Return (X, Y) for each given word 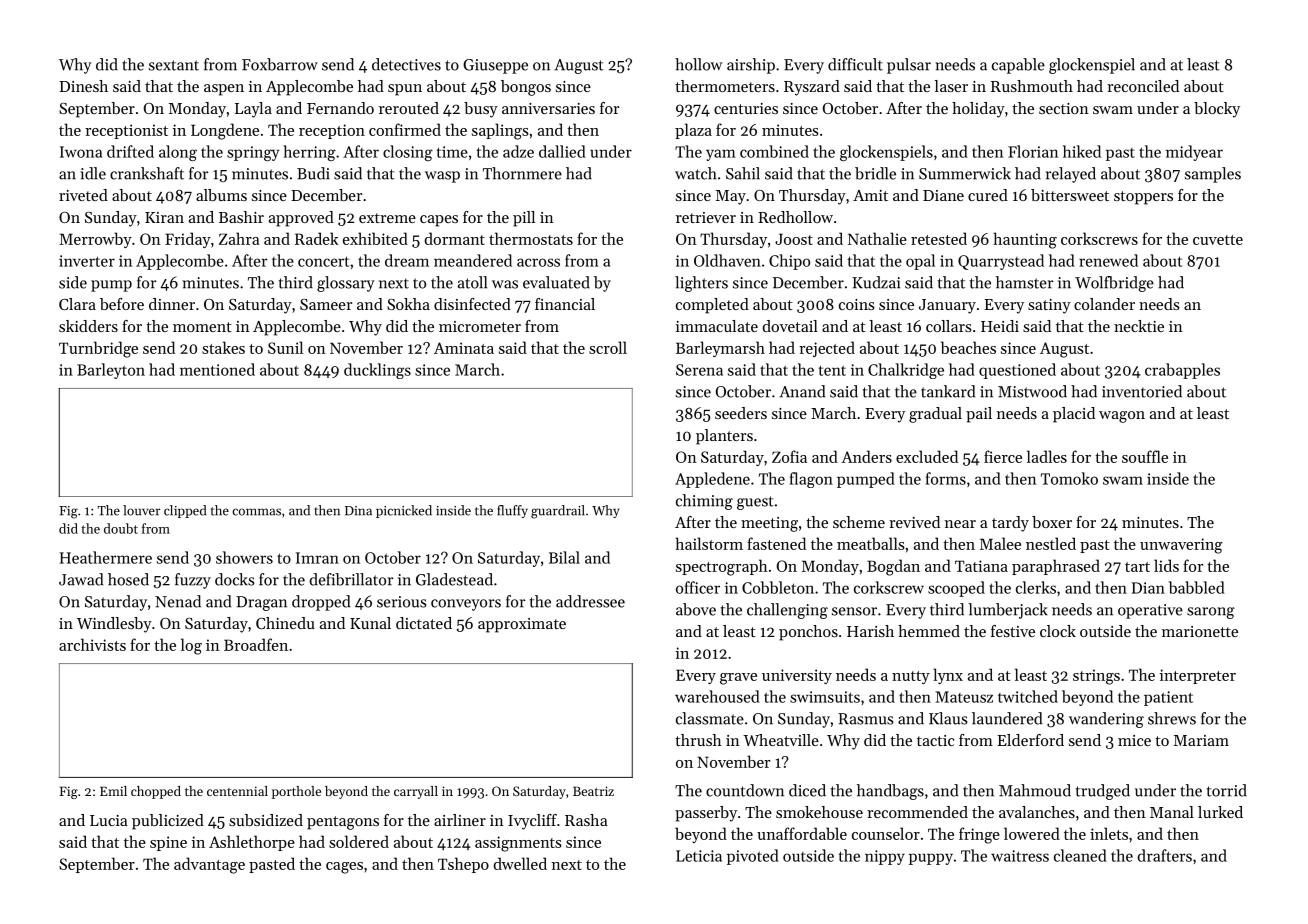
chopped (156, 792)
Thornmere (522, 173)
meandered (473, 260)
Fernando (340, 108)
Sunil (285, 347)
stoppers (1143, 198)
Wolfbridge (1114, 284)
